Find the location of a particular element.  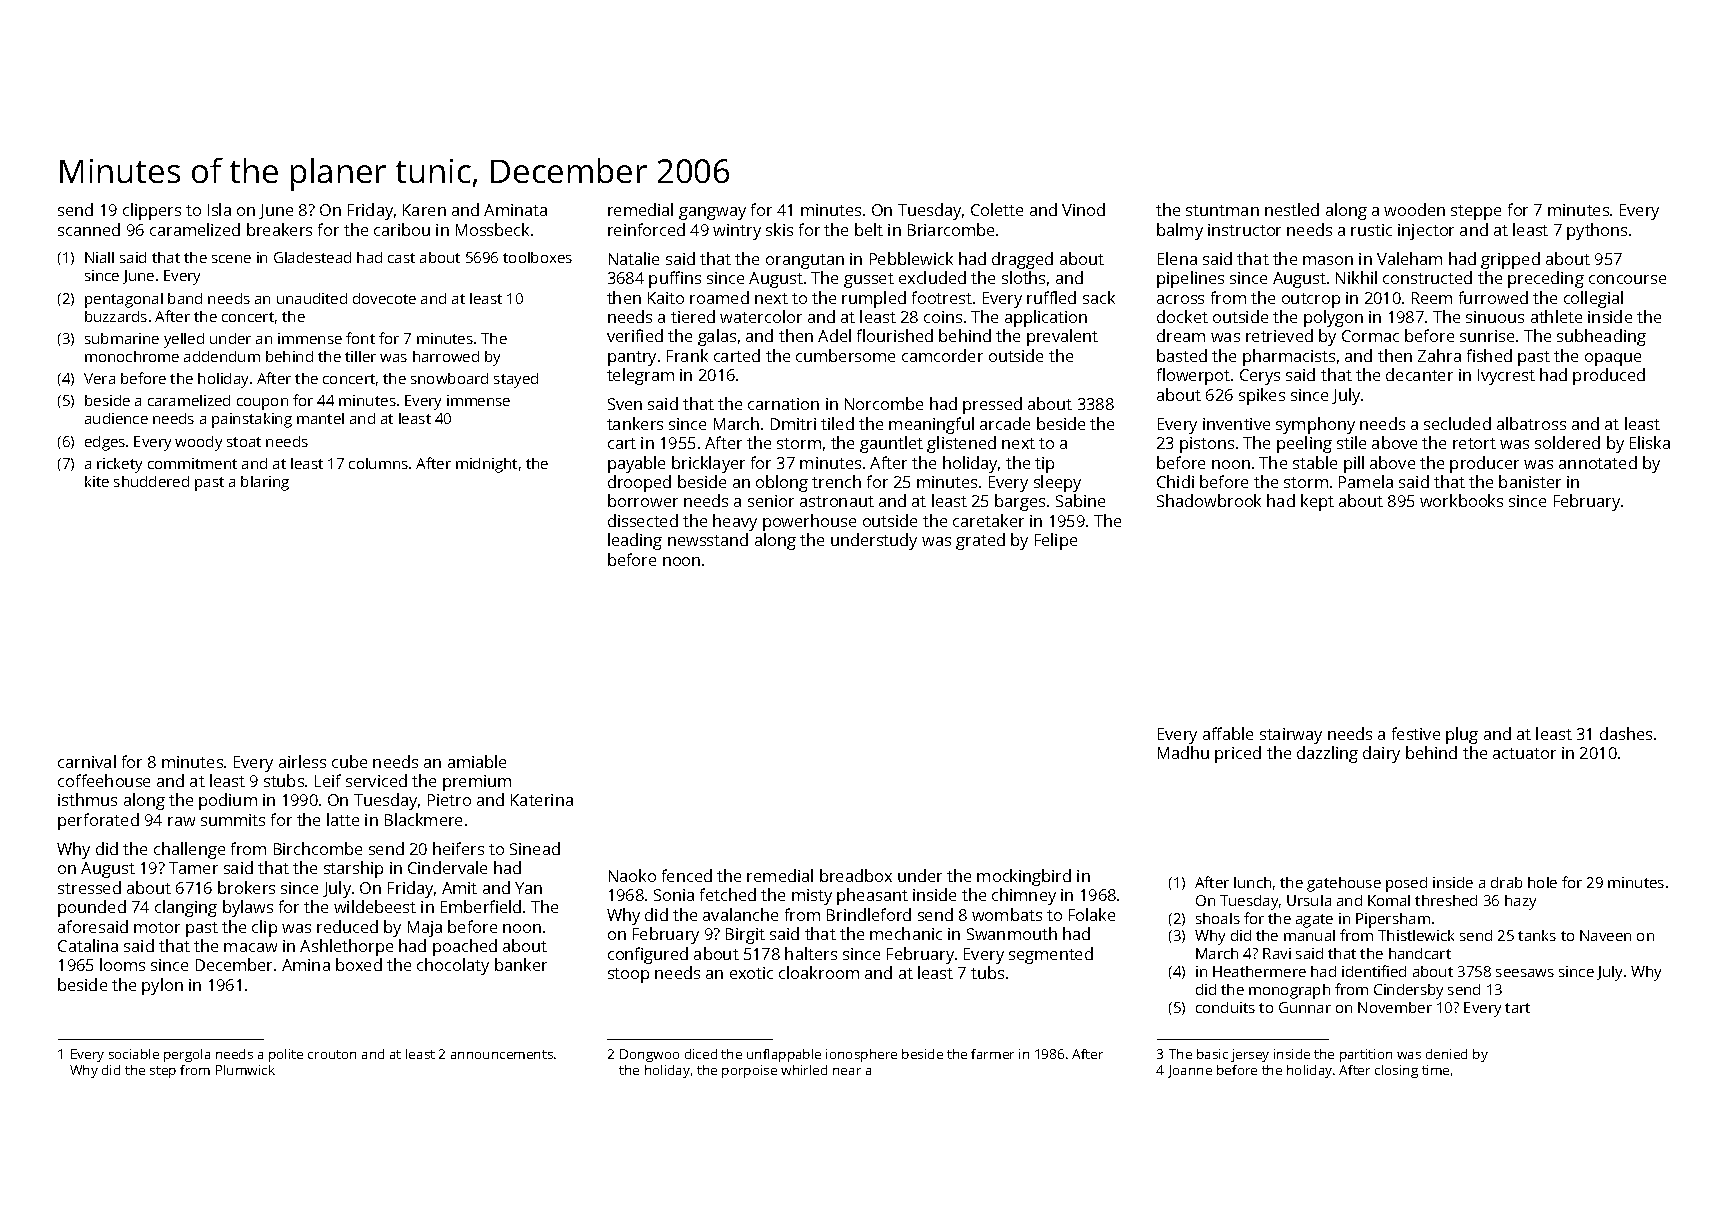

gangway is located at coordinates (712, 213).
